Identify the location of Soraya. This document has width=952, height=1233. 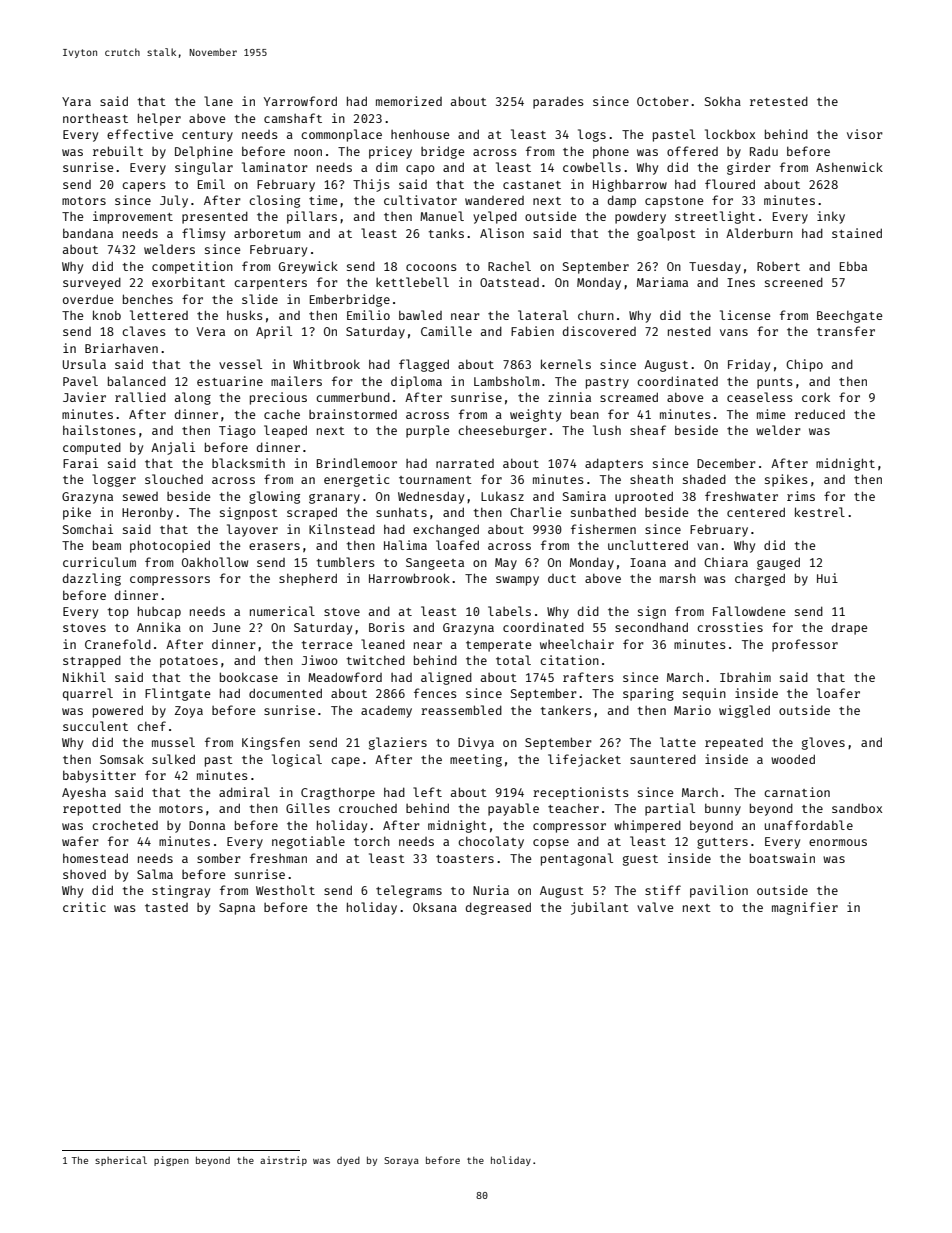
(401, 1161).
